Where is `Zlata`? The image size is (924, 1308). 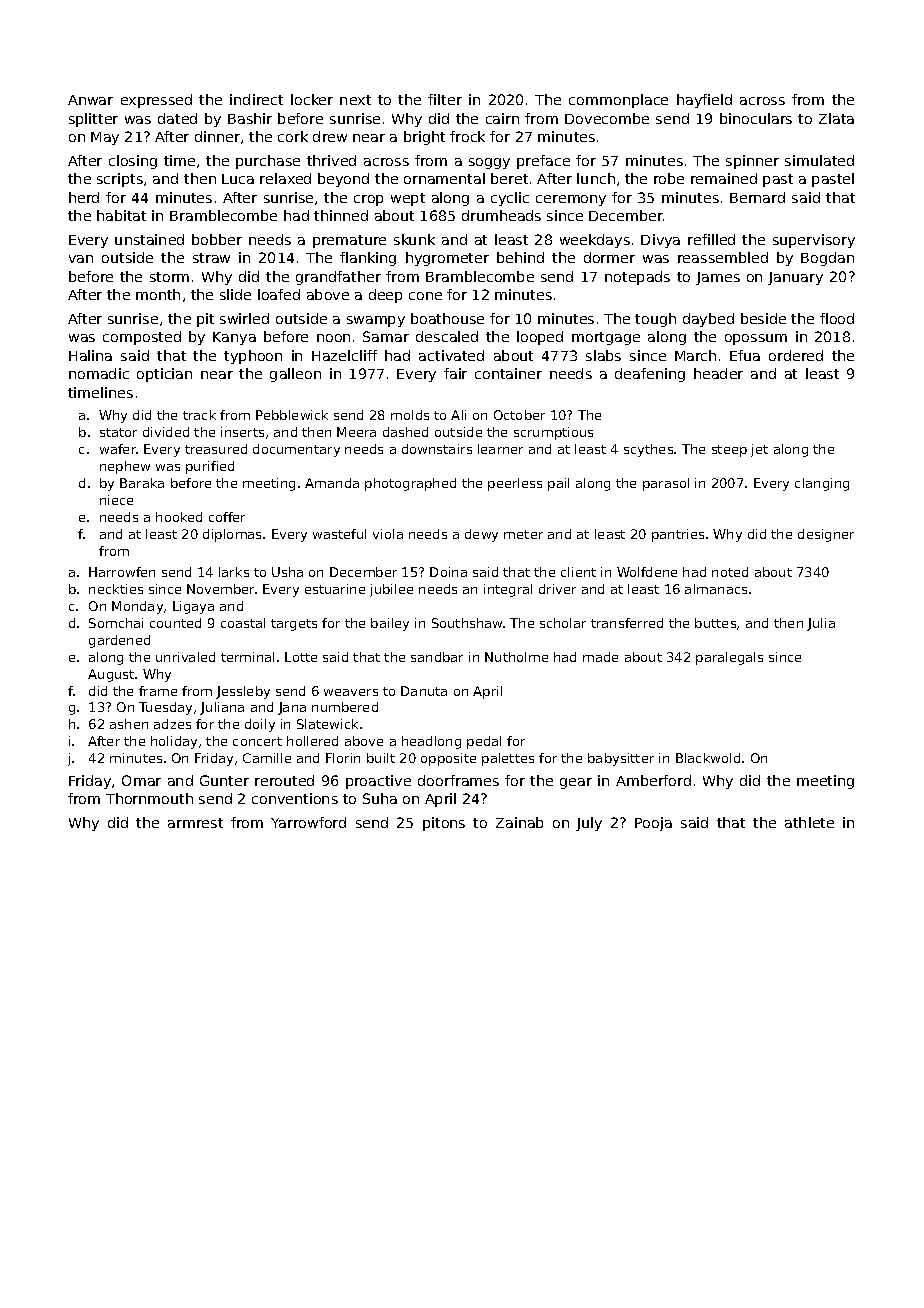 Zlata is located at coordinates (836, 118).
